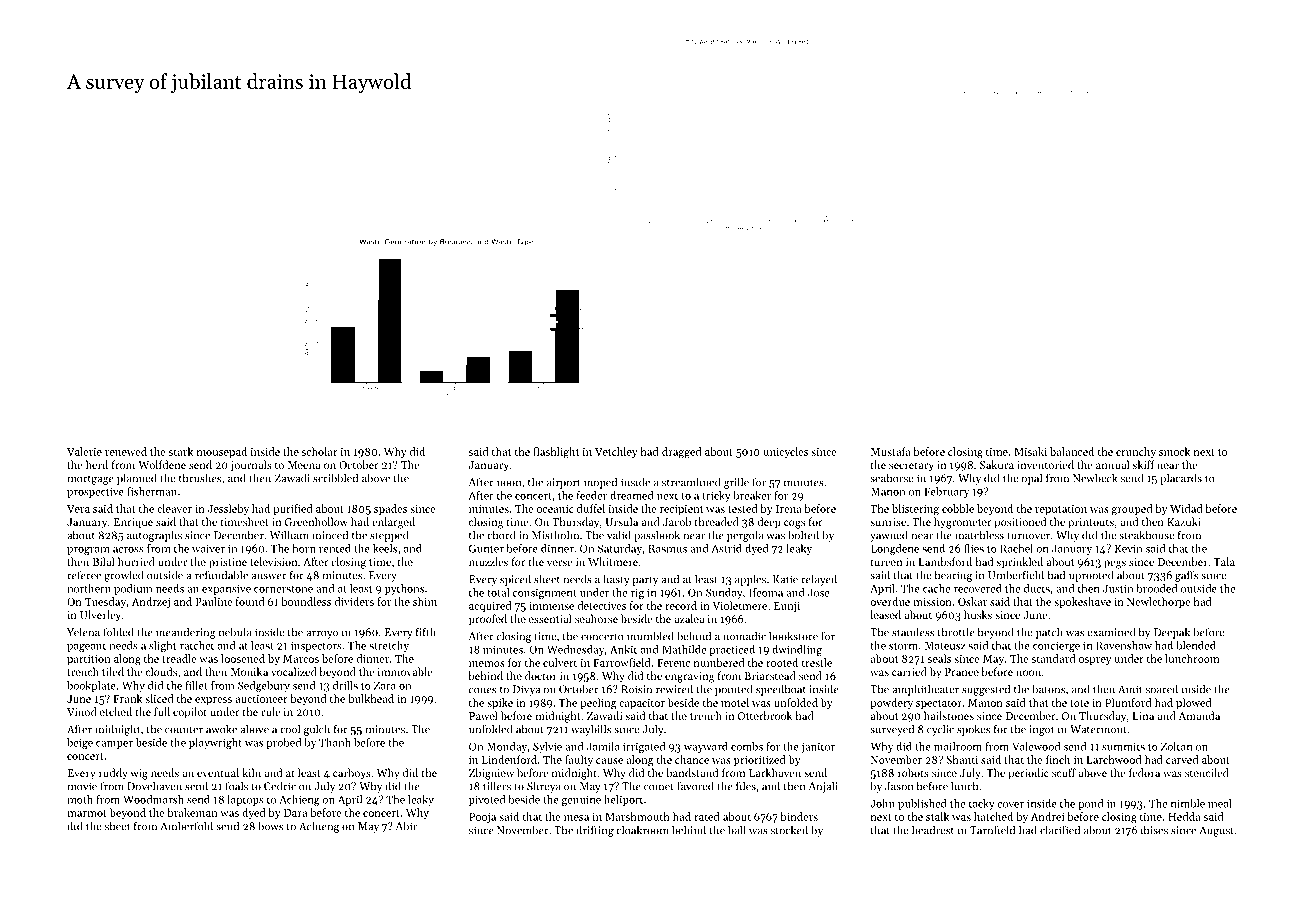 The width and height of the page is (1308, 924). What do you see at coordinates (1174, 451) in the page?
I see `smock` at bounding box center [1174, 451].
